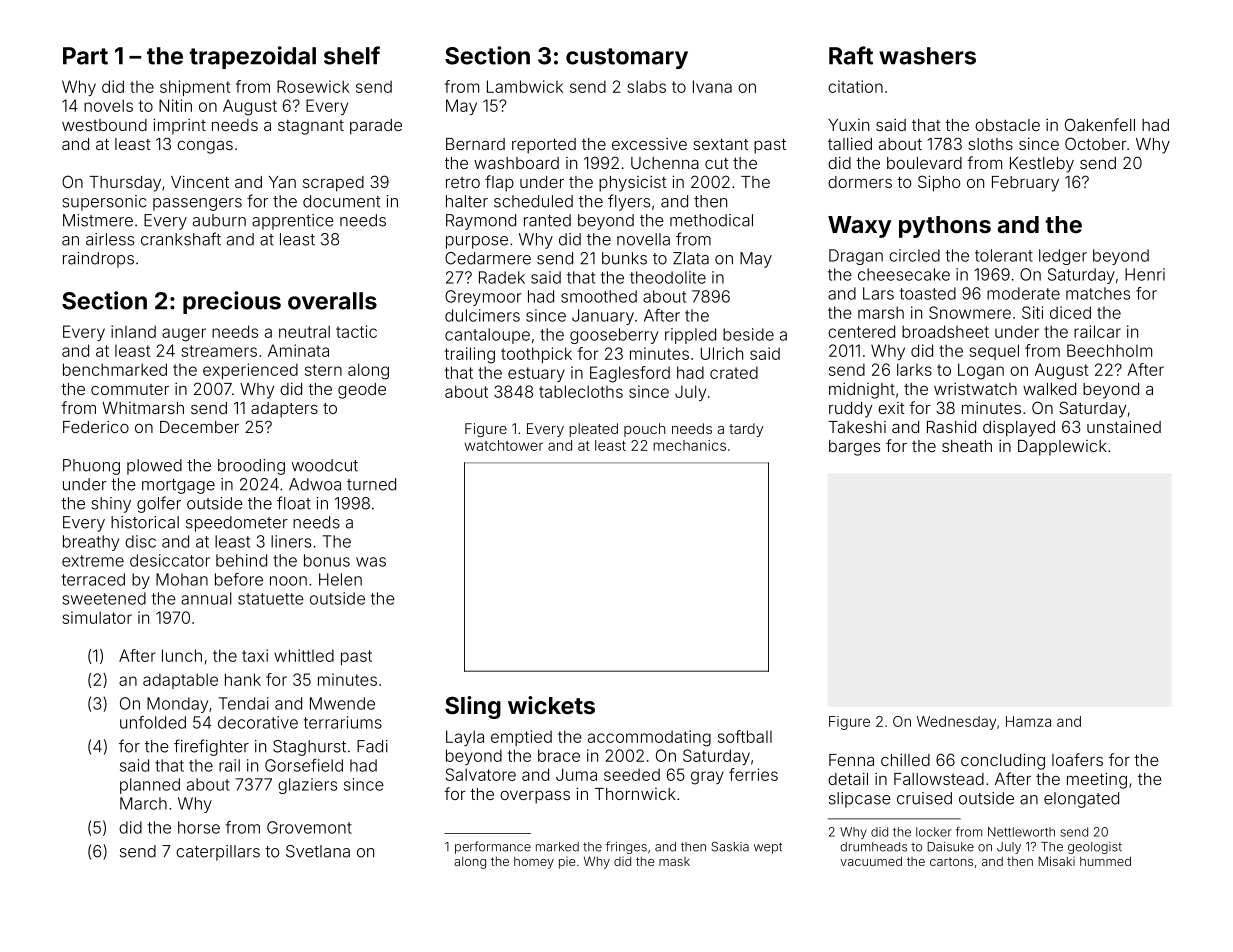 This page has width=1233, height=952. Describe the element at coordinates (956, 723) in the page. I see `Wednesday` at that location.
